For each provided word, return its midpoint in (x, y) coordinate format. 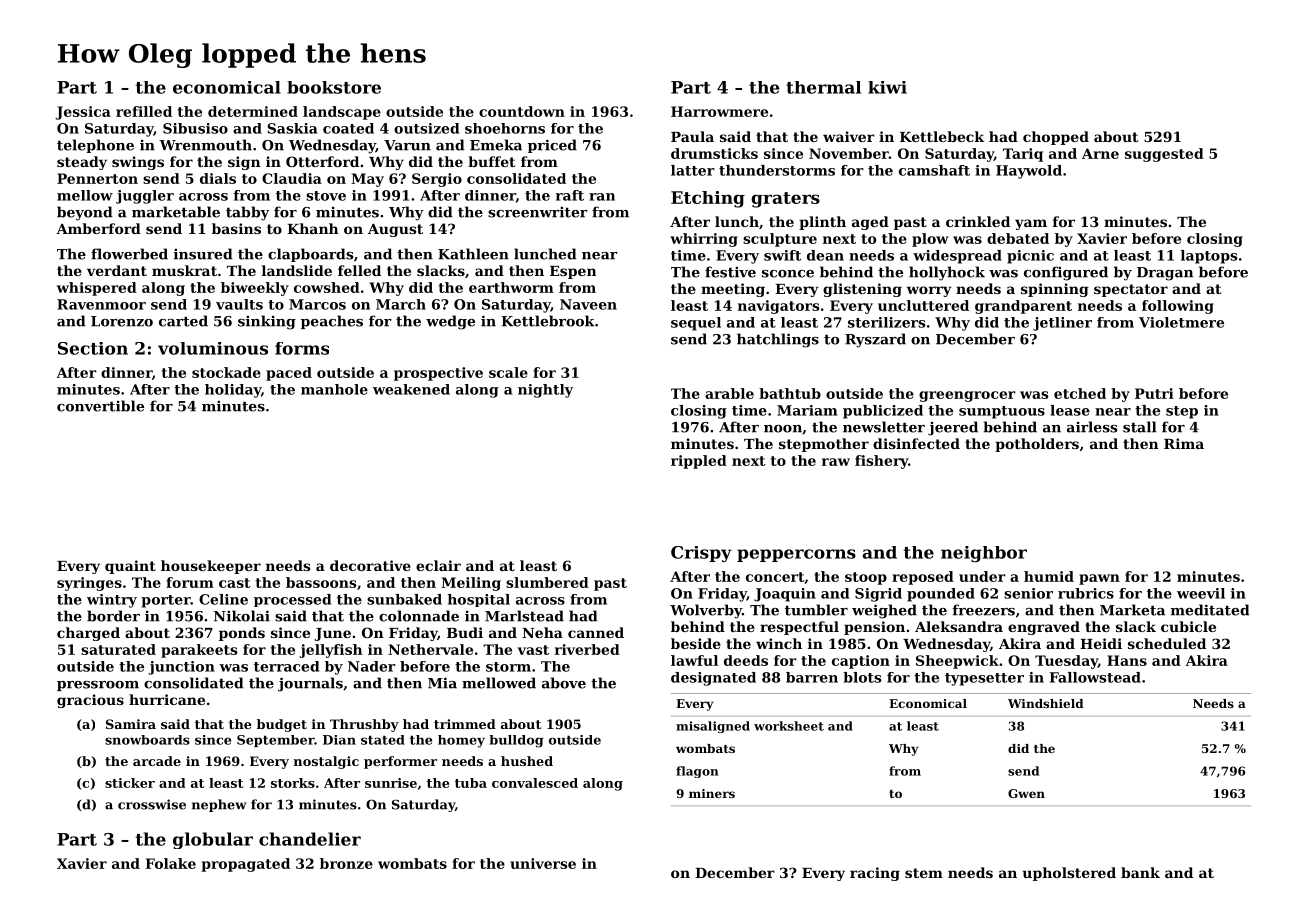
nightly (545, 391)
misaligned (713, 727)
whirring (704, 240)
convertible (100, 406)
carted (183, 321)
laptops (1209, 257)
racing (875, 874)
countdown (522, 111)
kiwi (887, 87)
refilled (144, 111)
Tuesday (1066, 662)
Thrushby (364, 725)
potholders (1037, 445)
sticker (130, 783)
